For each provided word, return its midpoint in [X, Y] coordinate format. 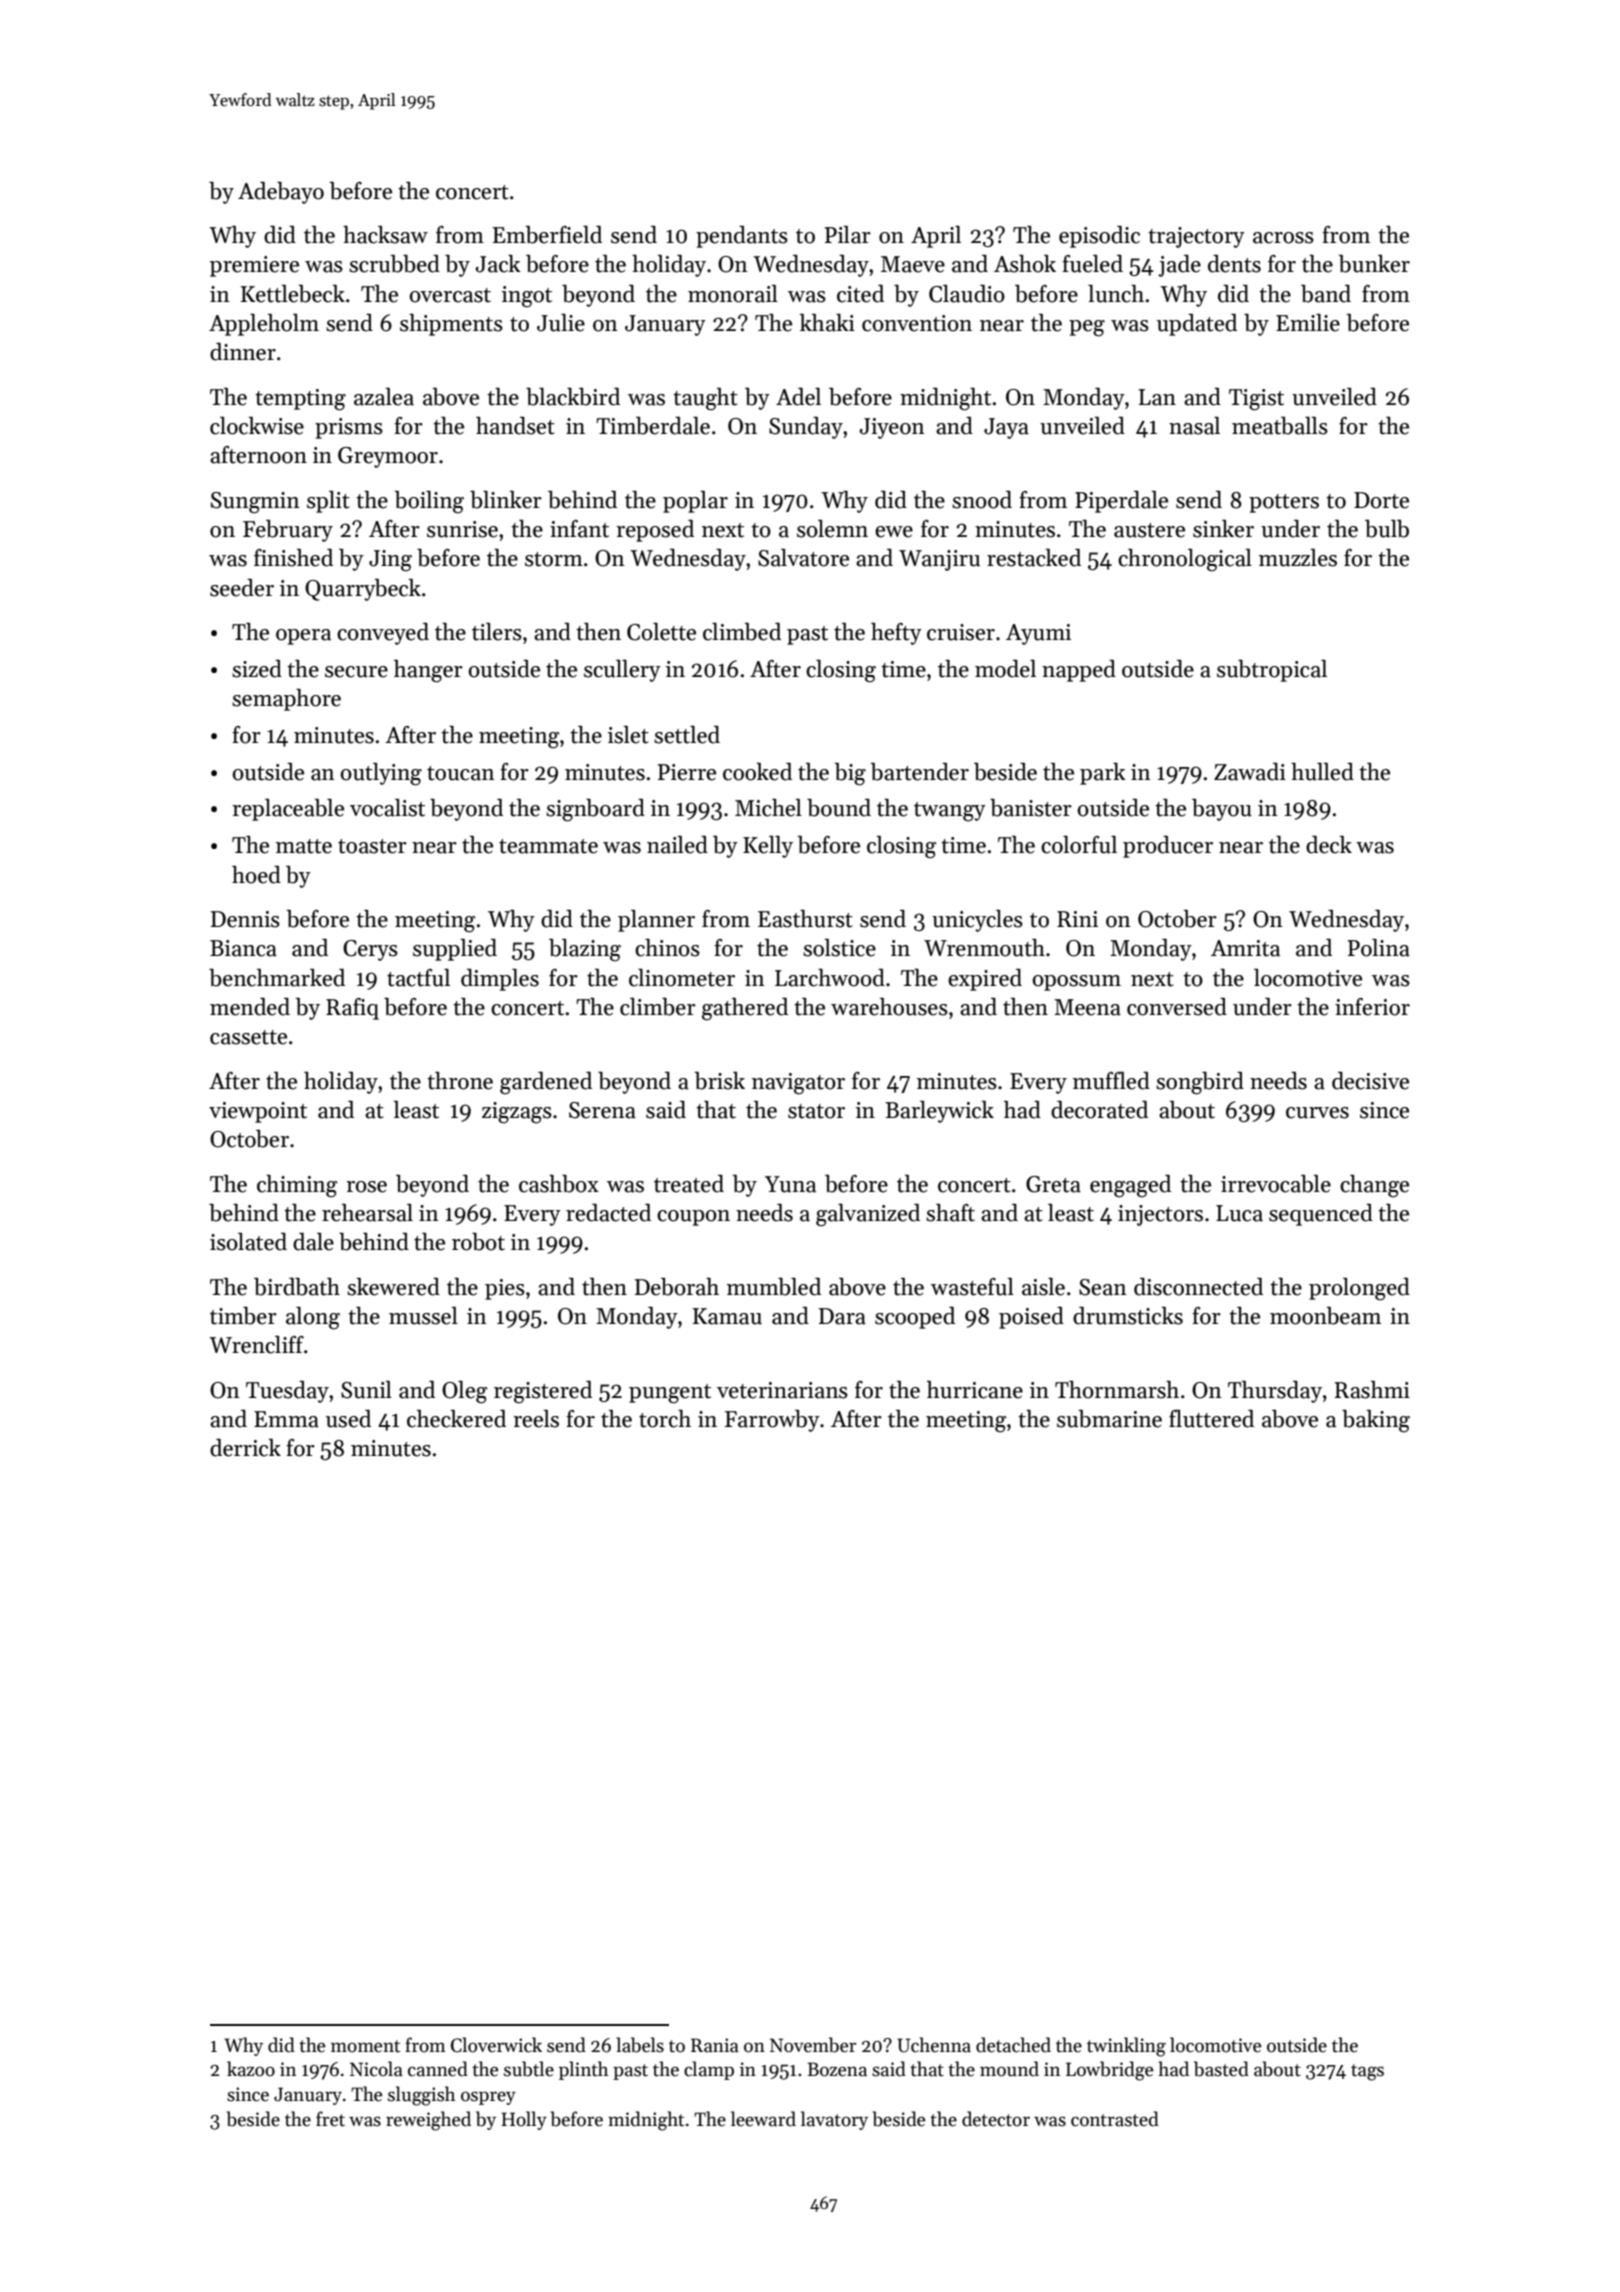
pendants [742, 237]
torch [665, 1419]
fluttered [1211, 1419]
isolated [248, 1242]
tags [1367, 2072]
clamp [709, 2070]
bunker [1374, 264]
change [1374, 1186]
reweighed [428, 2121]
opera [303, 637]
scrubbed [394, 264]
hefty [896, 634]
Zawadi [1250, 772]
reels [536, 1419]
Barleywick [939, 1112]
